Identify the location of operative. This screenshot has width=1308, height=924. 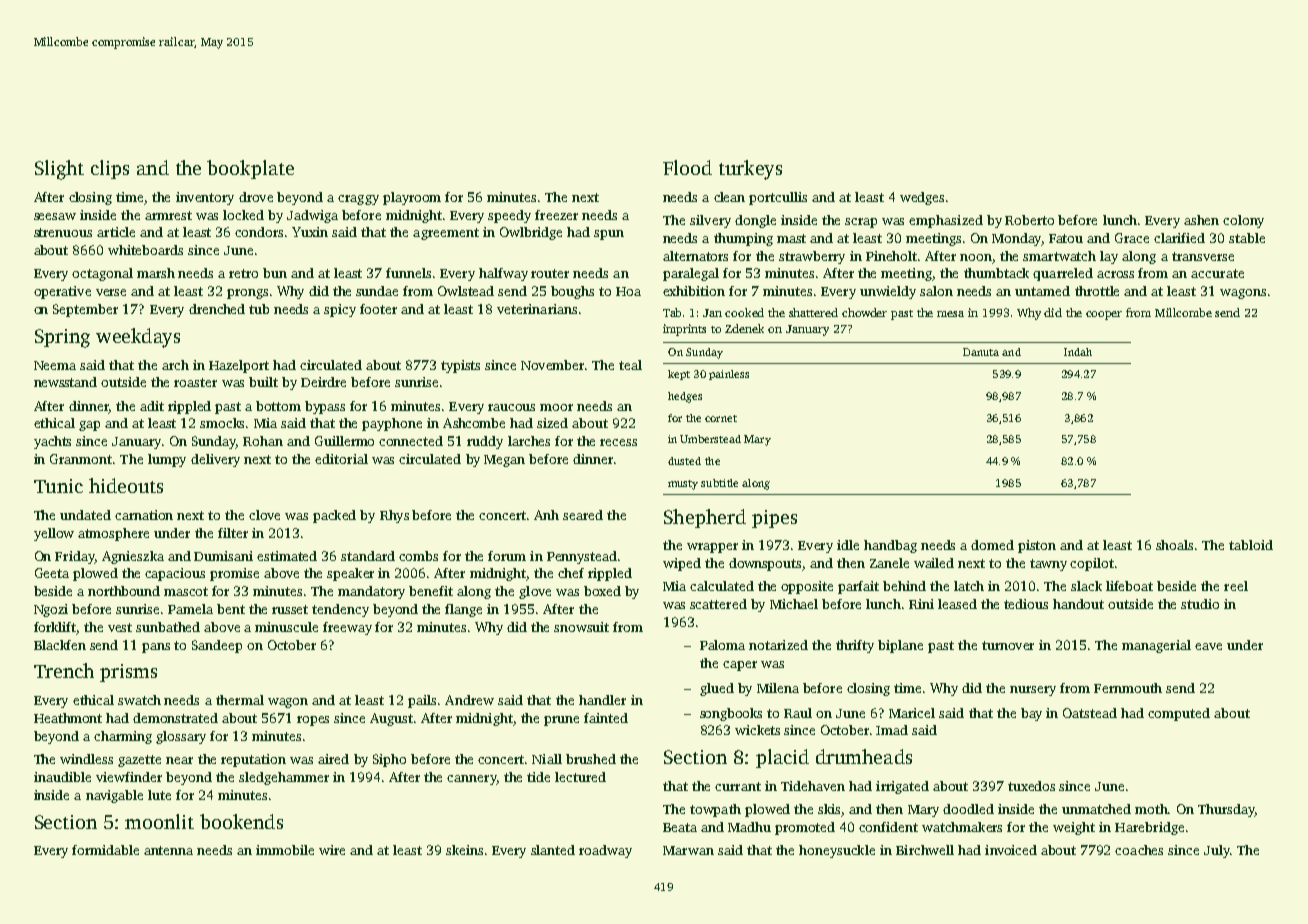
(62, 292).
